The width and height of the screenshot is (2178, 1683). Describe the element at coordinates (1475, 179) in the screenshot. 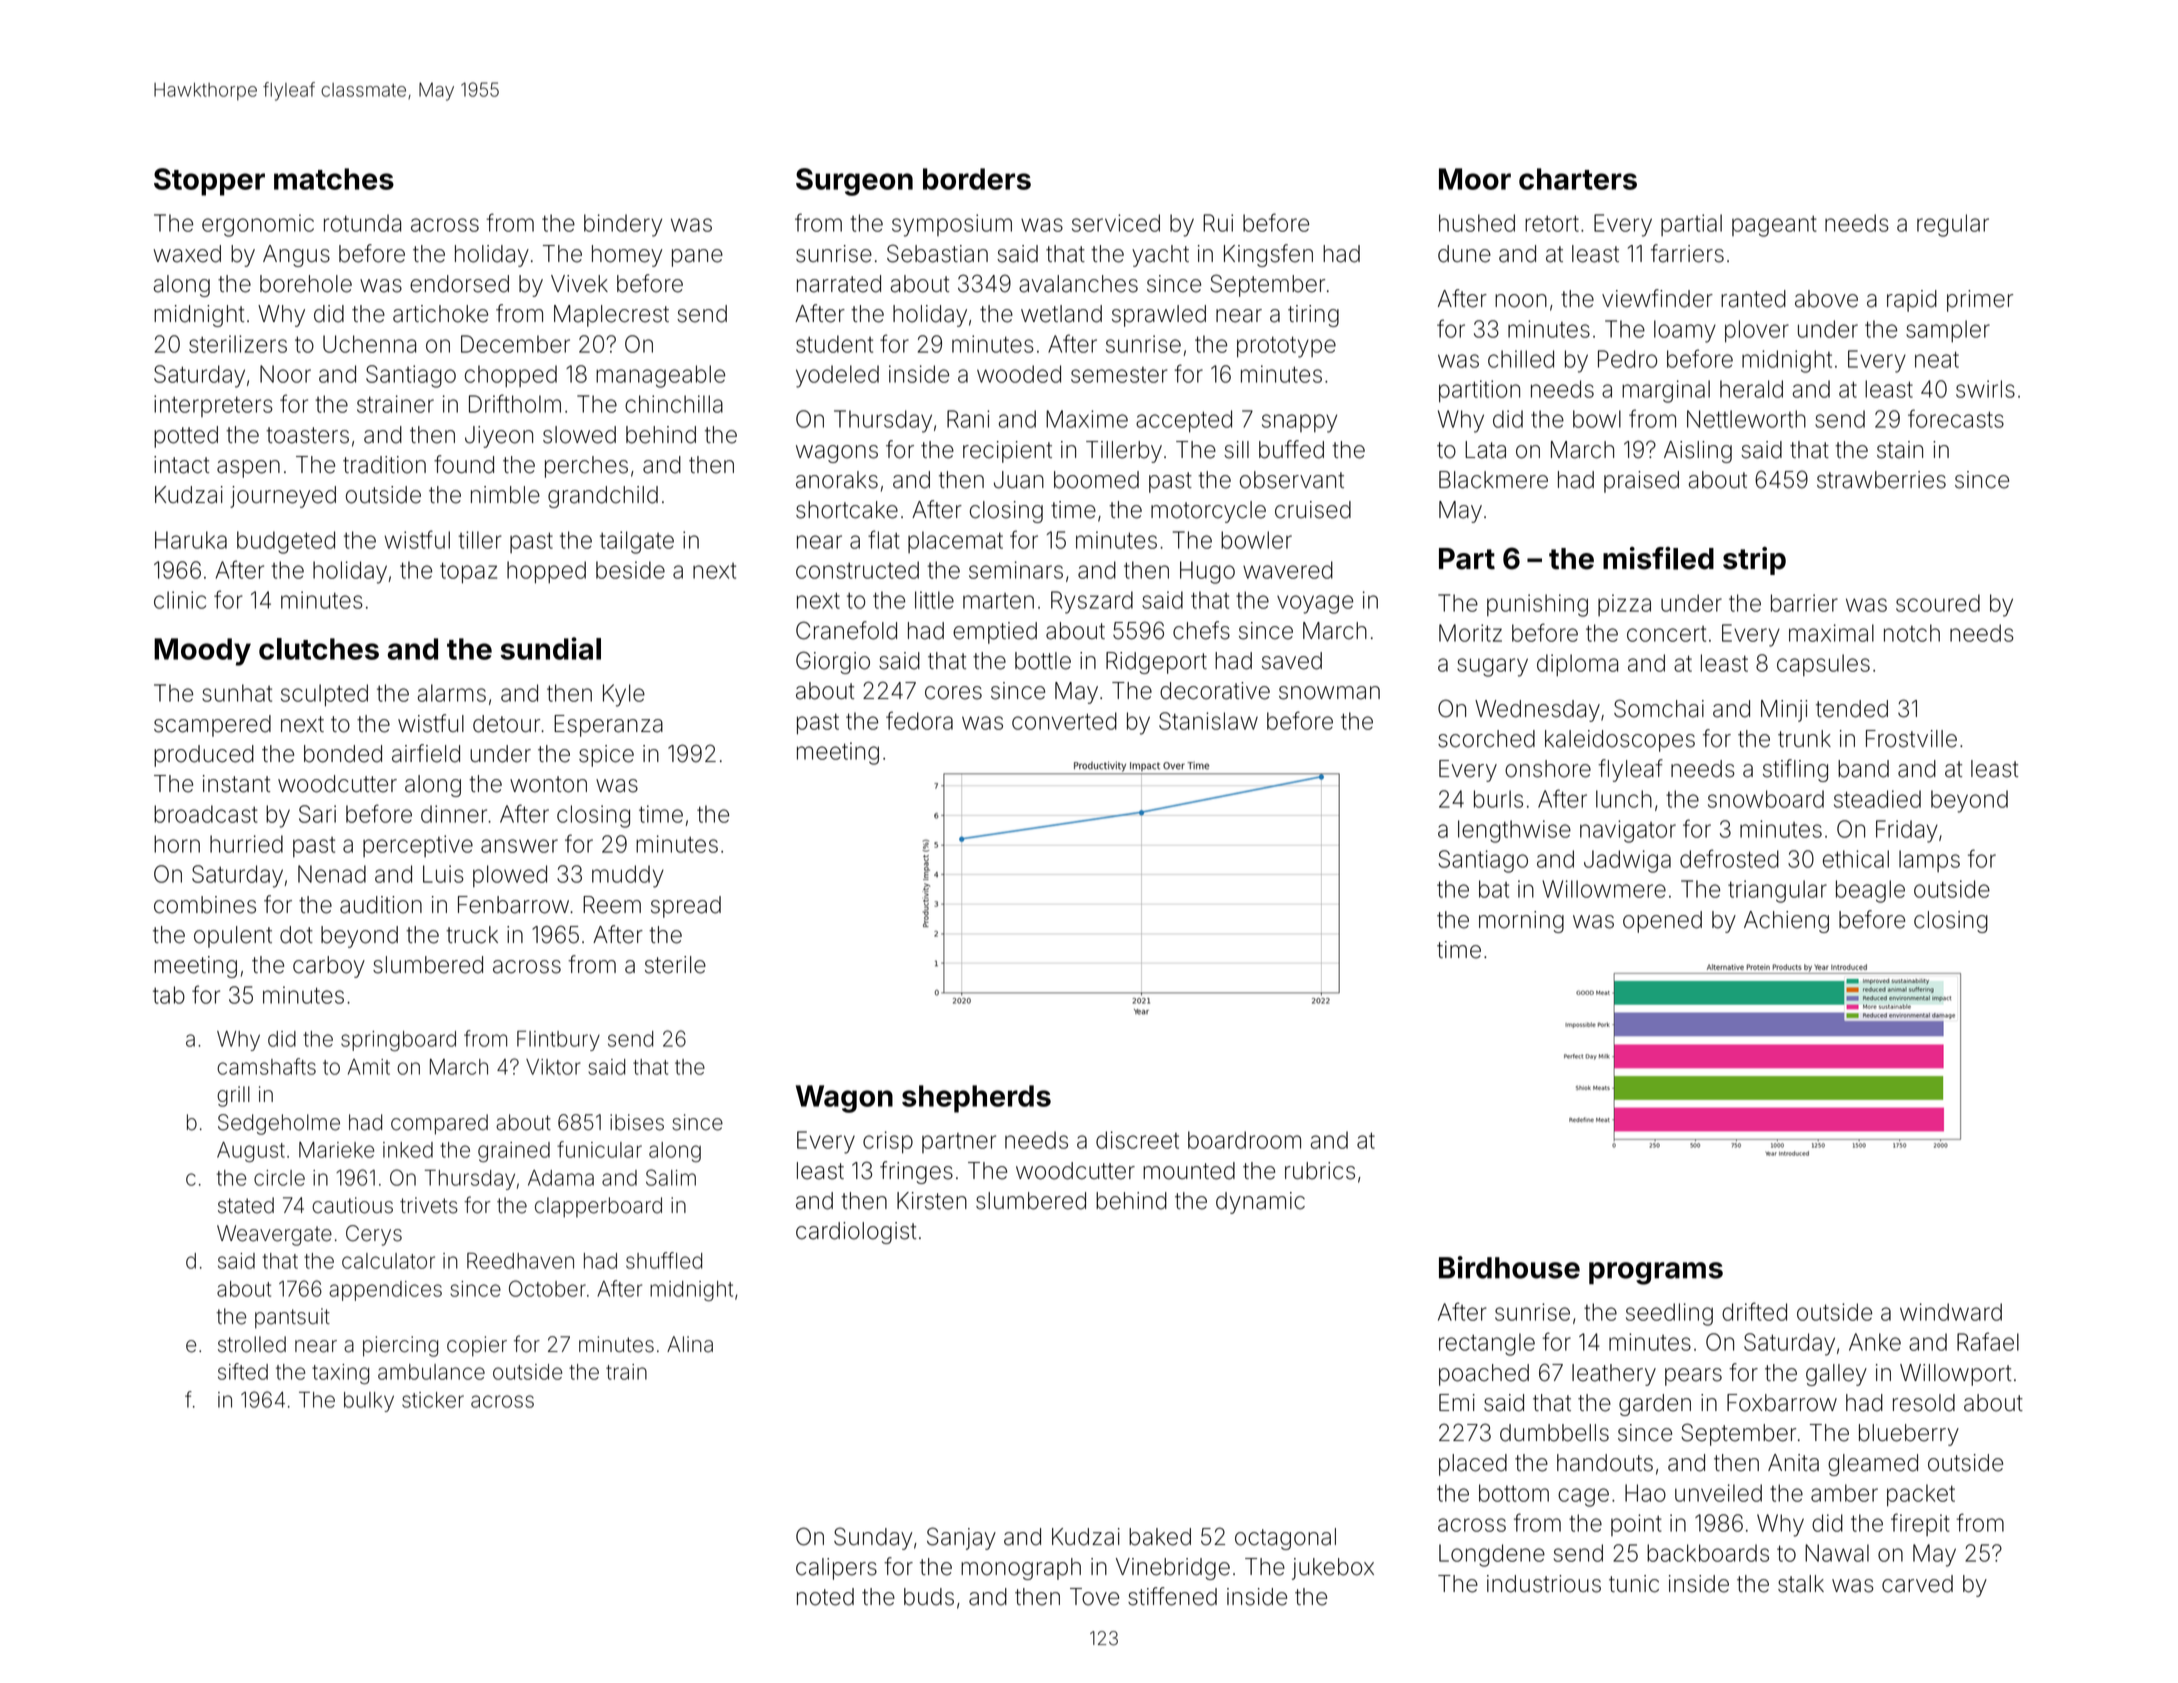

I see `Moor` at that location.
